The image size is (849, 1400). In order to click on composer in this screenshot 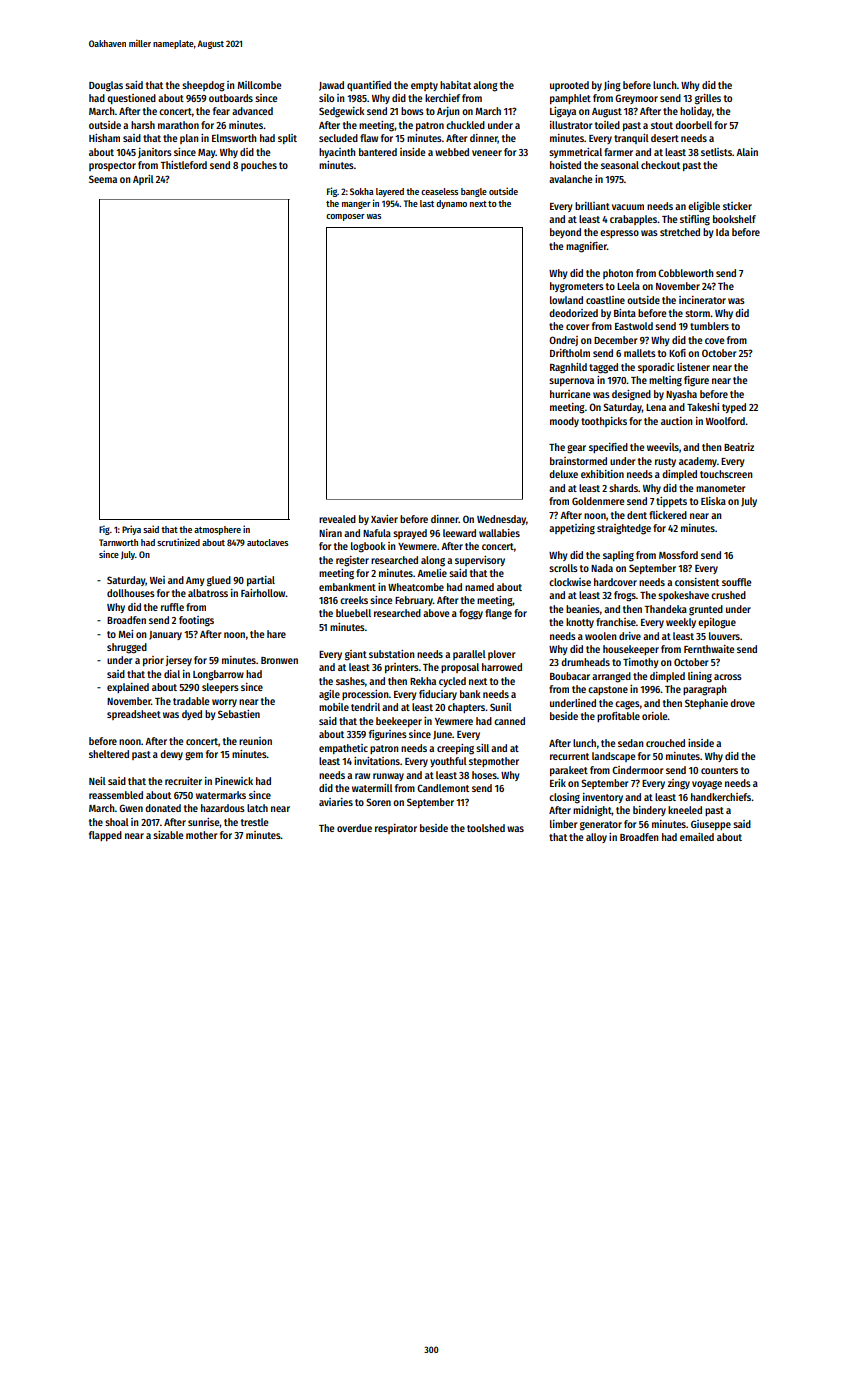, I will do `click(345, 217)`.
